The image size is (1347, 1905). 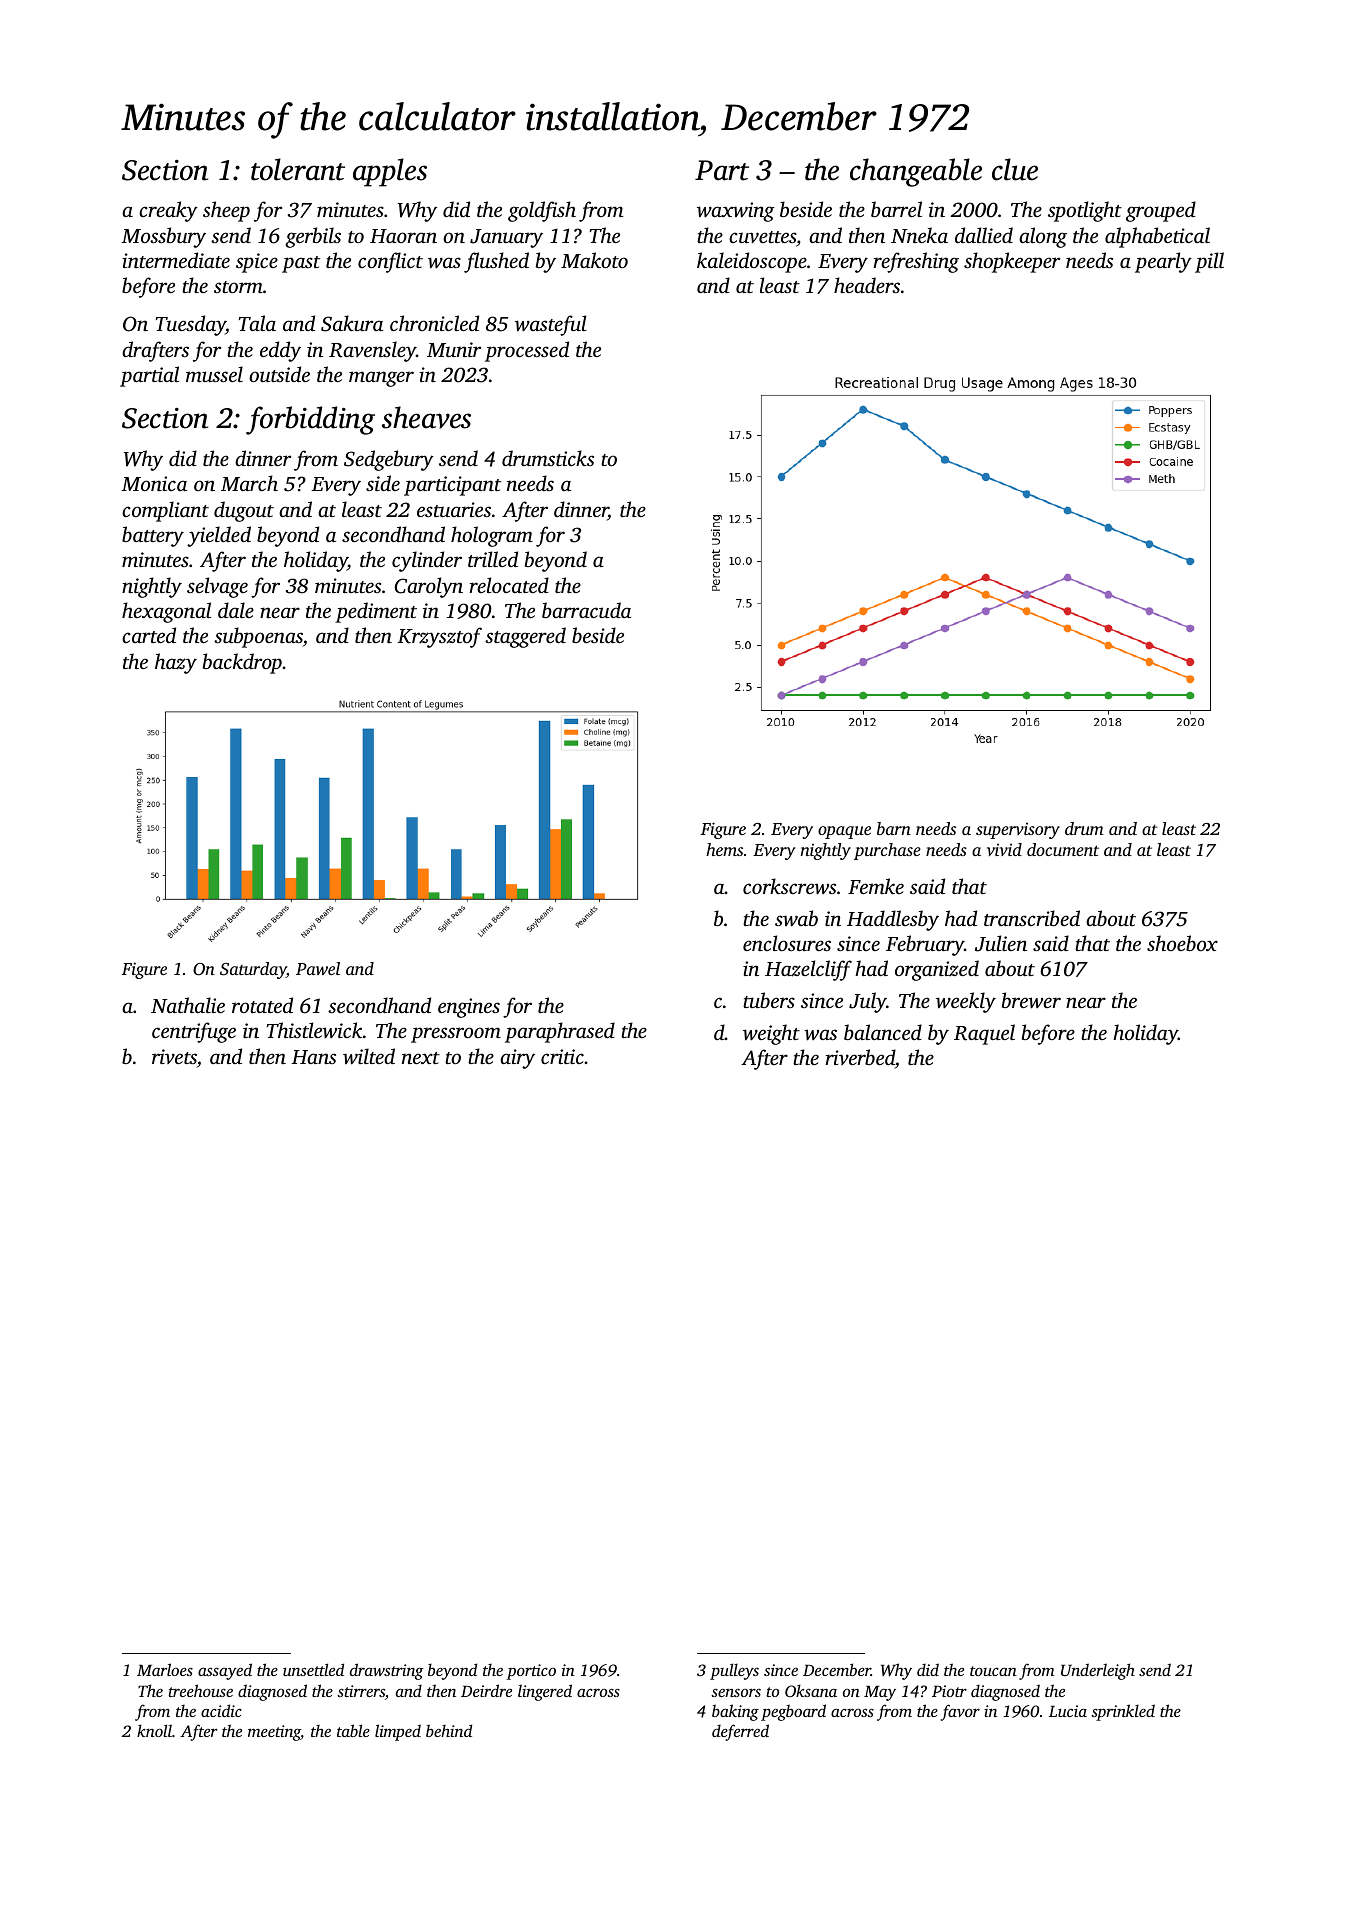 I want to click on Raquel, so click(x=984, y=1034).
